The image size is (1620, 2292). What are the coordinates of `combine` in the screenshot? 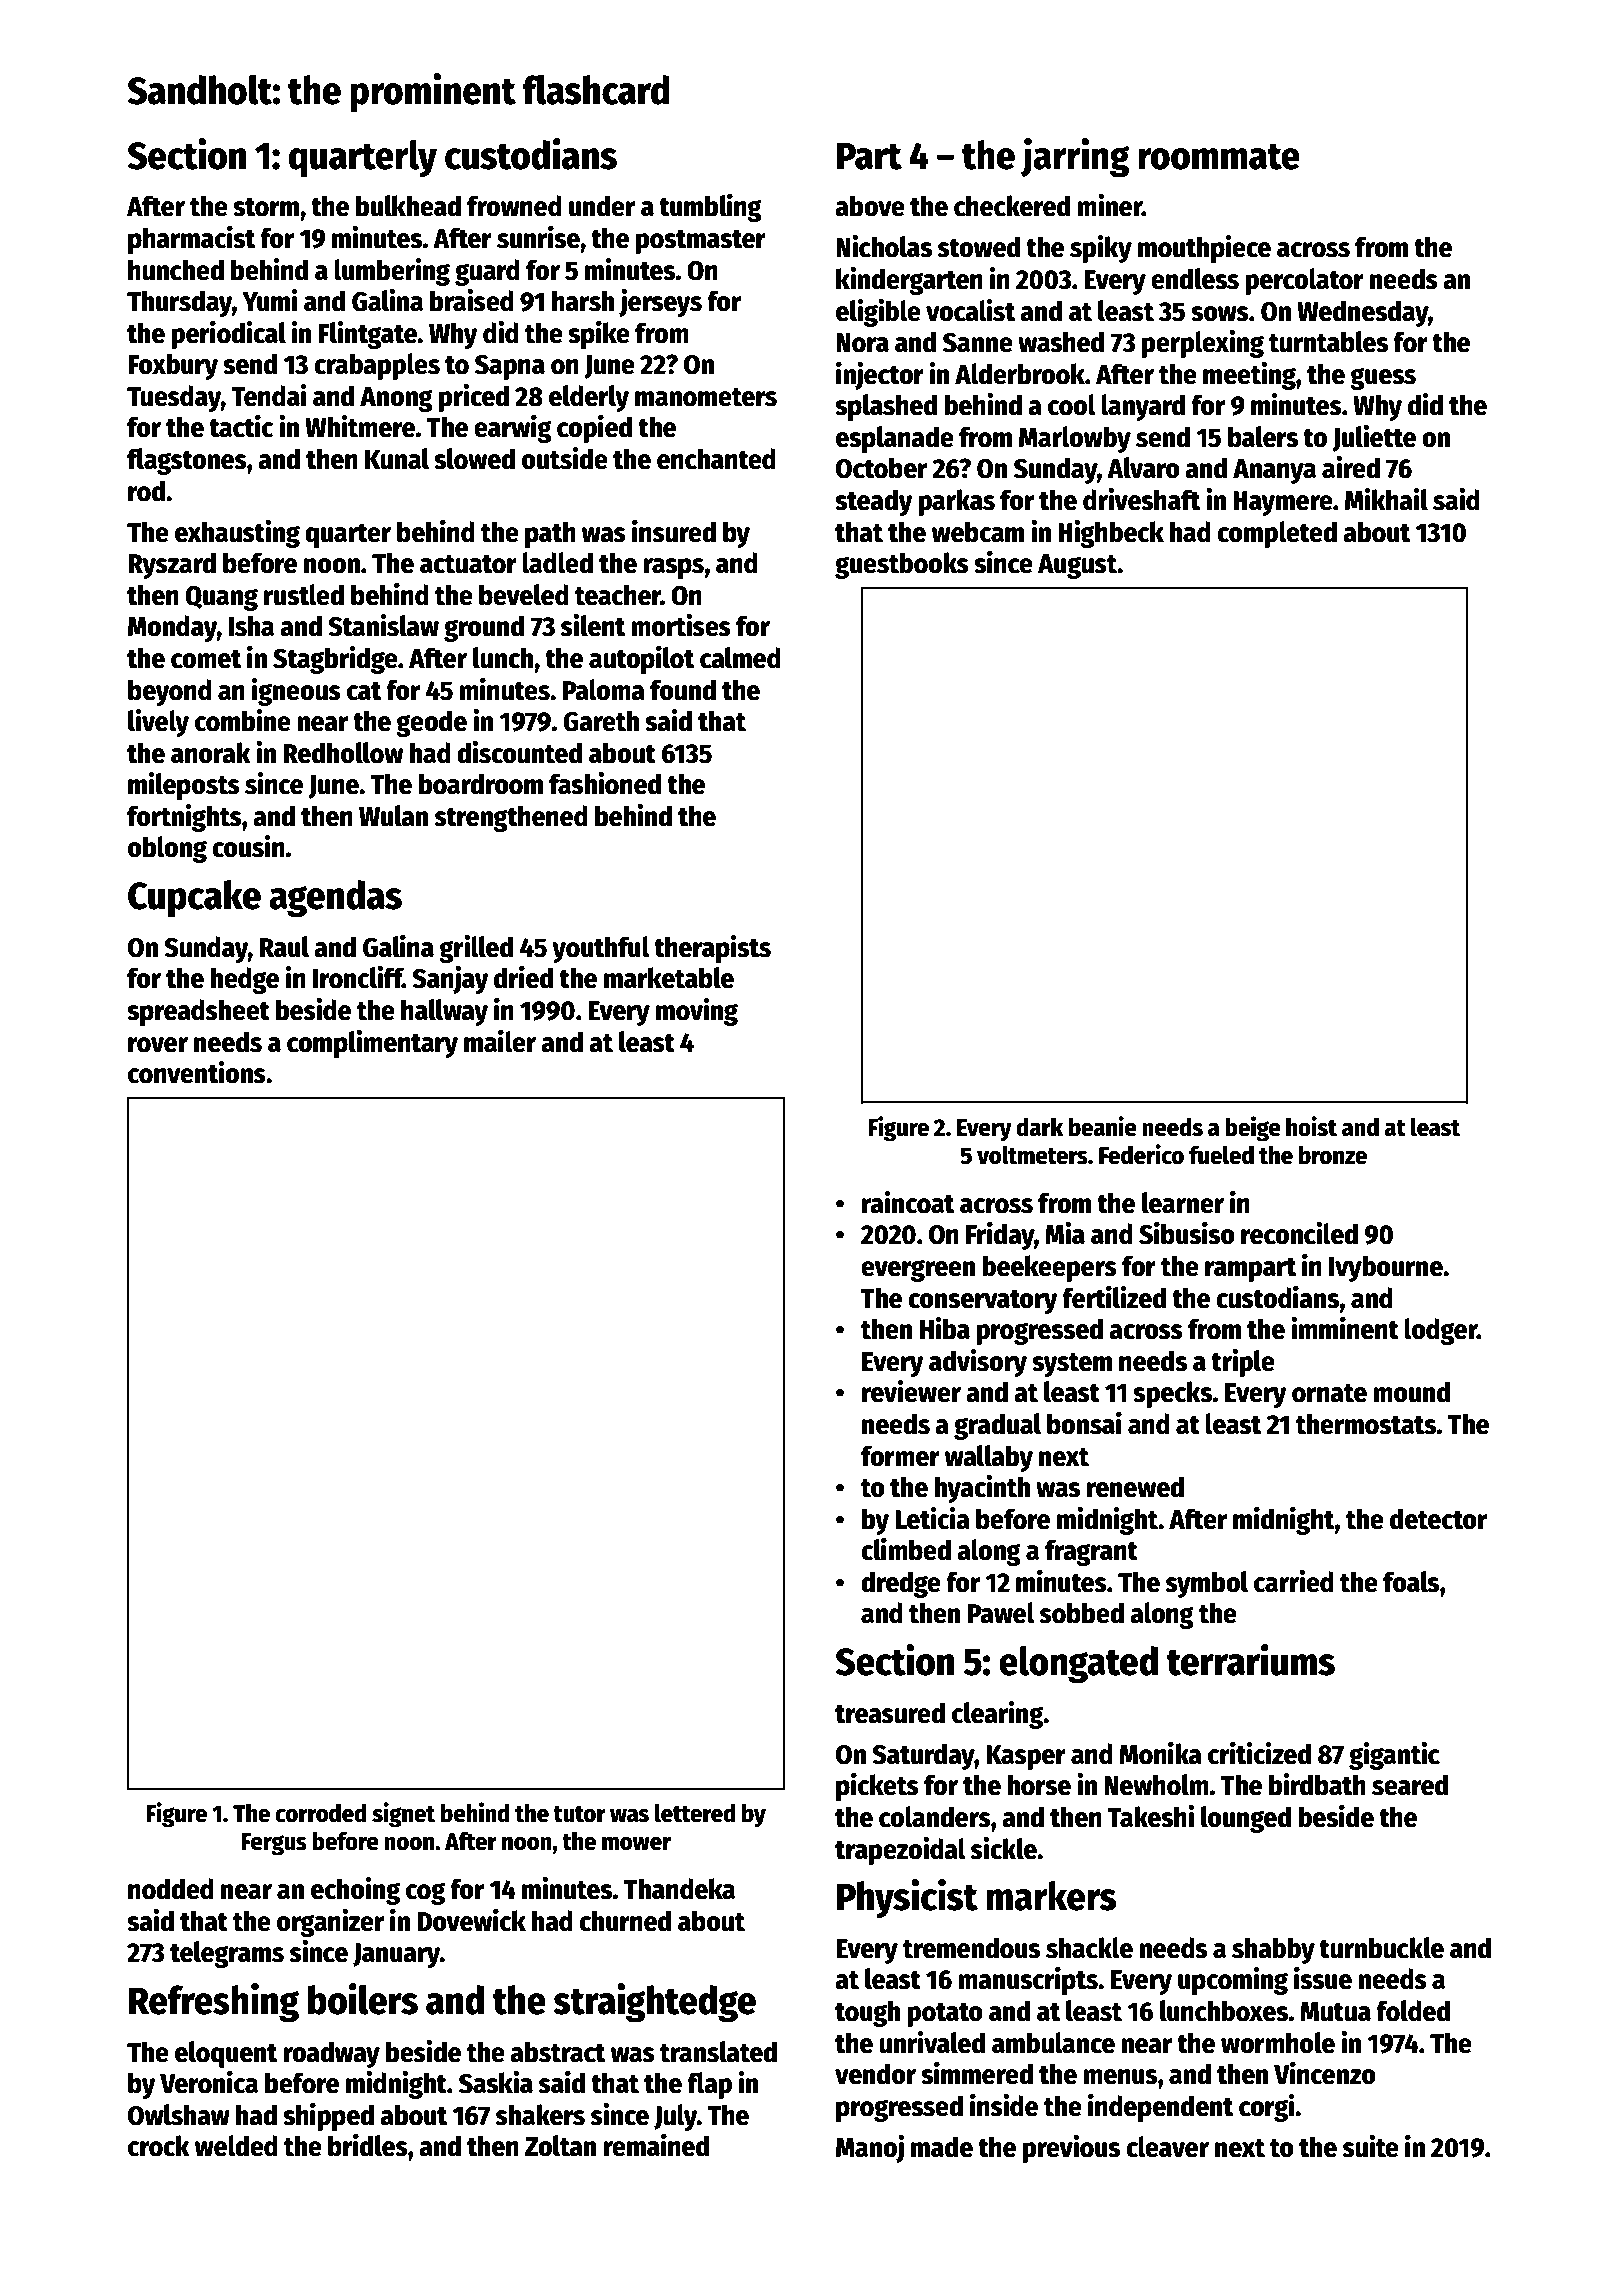 It's located at (243, 720).
